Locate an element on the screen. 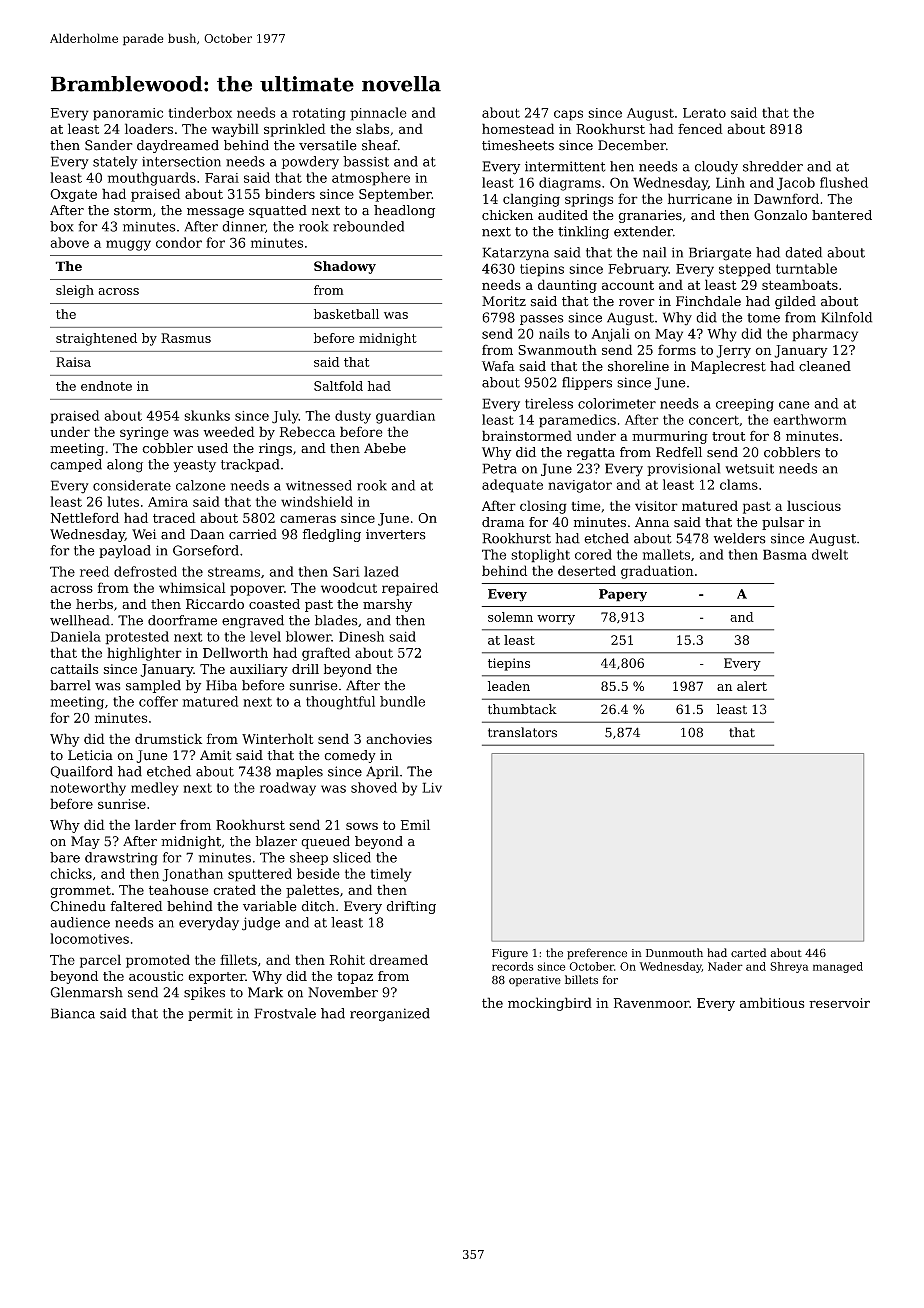 The width and height of the screenshot is (924, 1308). earthworm is located at coordinates (810, 419).
